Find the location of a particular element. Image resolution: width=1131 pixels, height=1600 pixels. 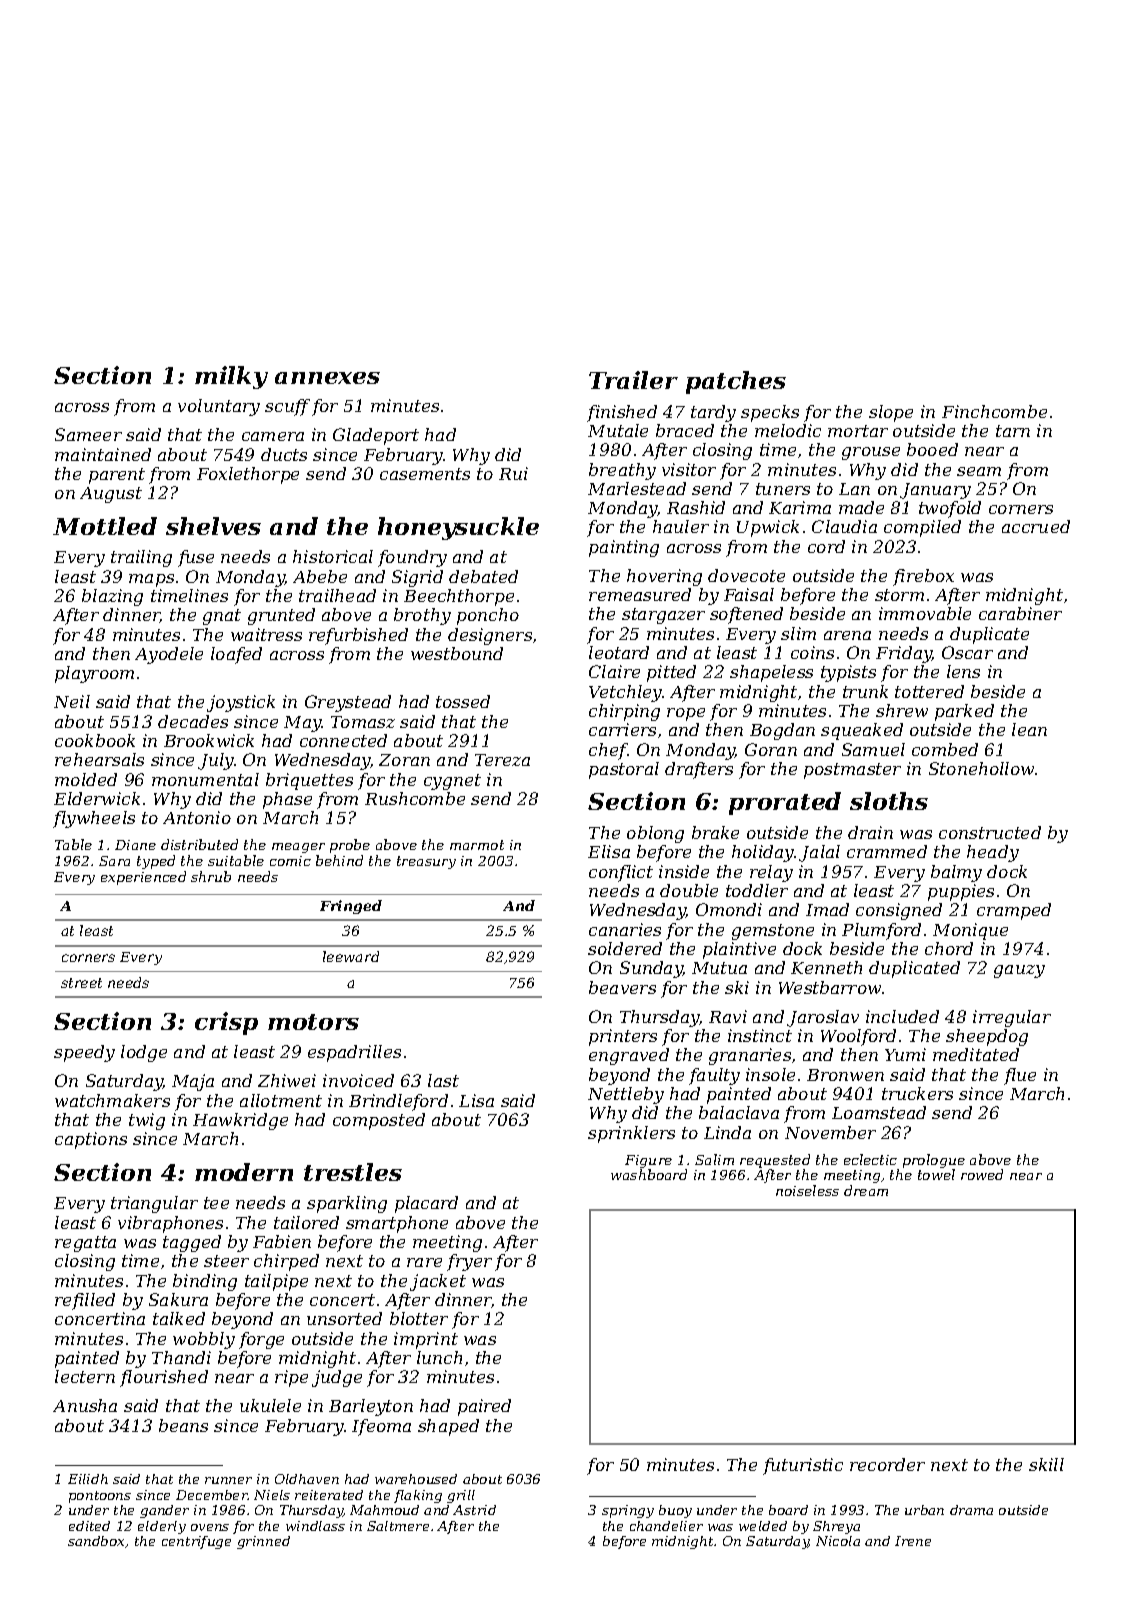

May is located at coordinates (303, 724).
